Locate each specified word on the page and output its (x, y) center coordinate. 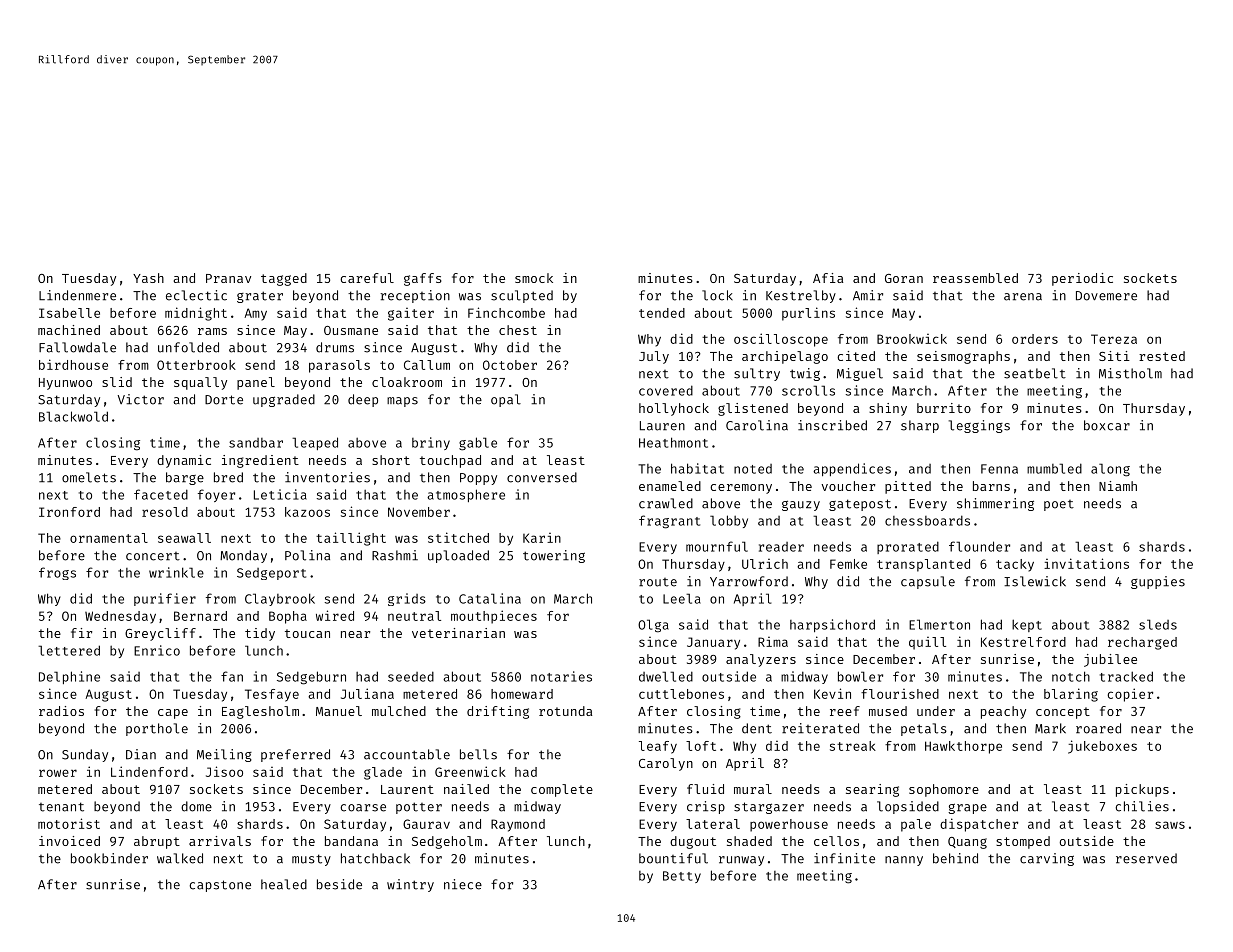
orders (1035, 339)
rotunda (565, 711)
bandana (351, 841)
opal (506, 400)
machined (69, 330)
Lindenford (149, 771)
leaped (315, 443)
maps (402, 402)
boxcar (1107, 425)
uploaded (458, 556)
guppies (1158, 582)
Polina (307, 555)
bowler (860, 676)
